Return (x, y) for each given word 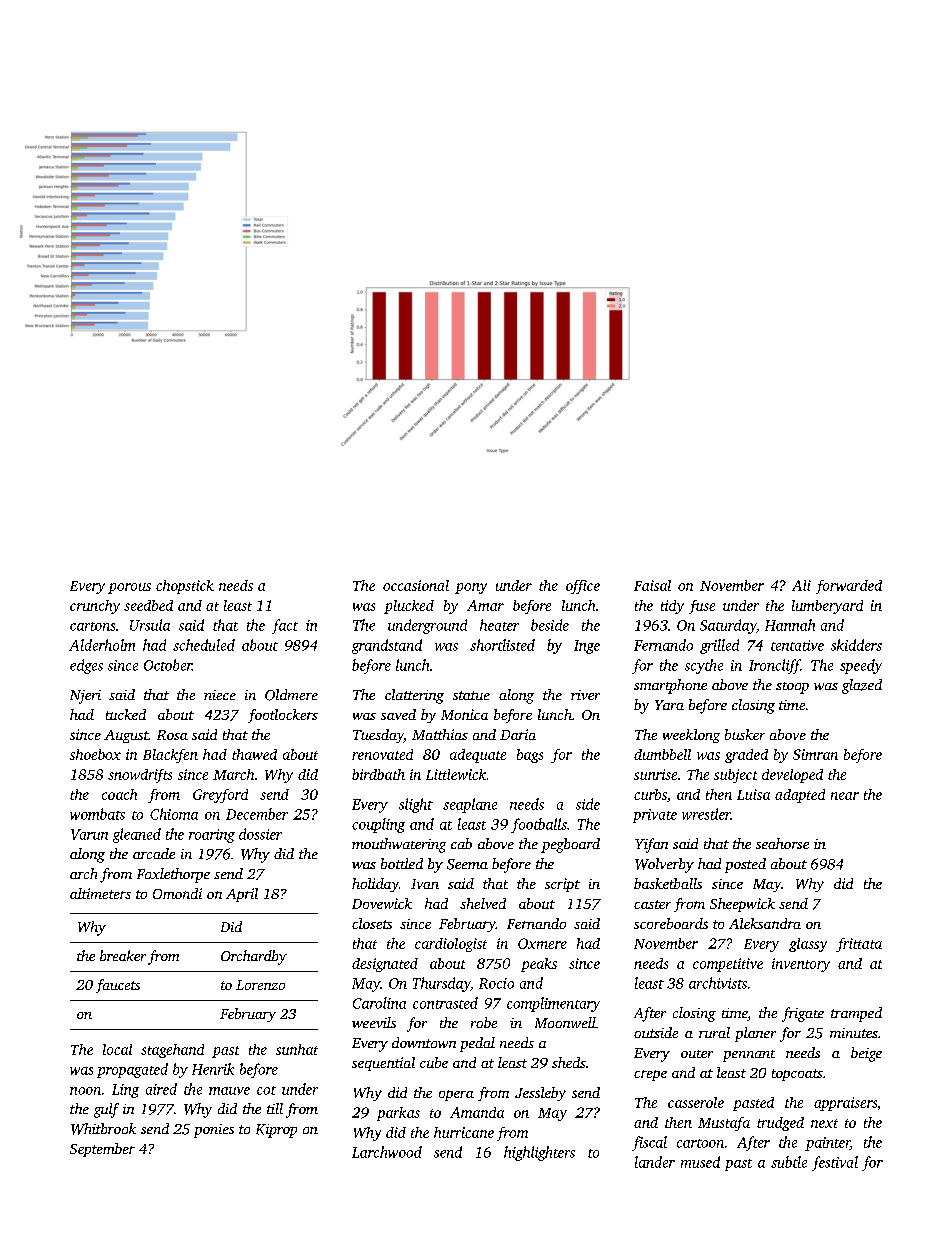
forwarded (849, 587)
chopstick (185, 587)
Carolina (379, 1003)
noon (85, 1091)
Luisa (753, 794)
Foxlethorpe (173, 875)
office (583, 587)
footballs (539, 825)
